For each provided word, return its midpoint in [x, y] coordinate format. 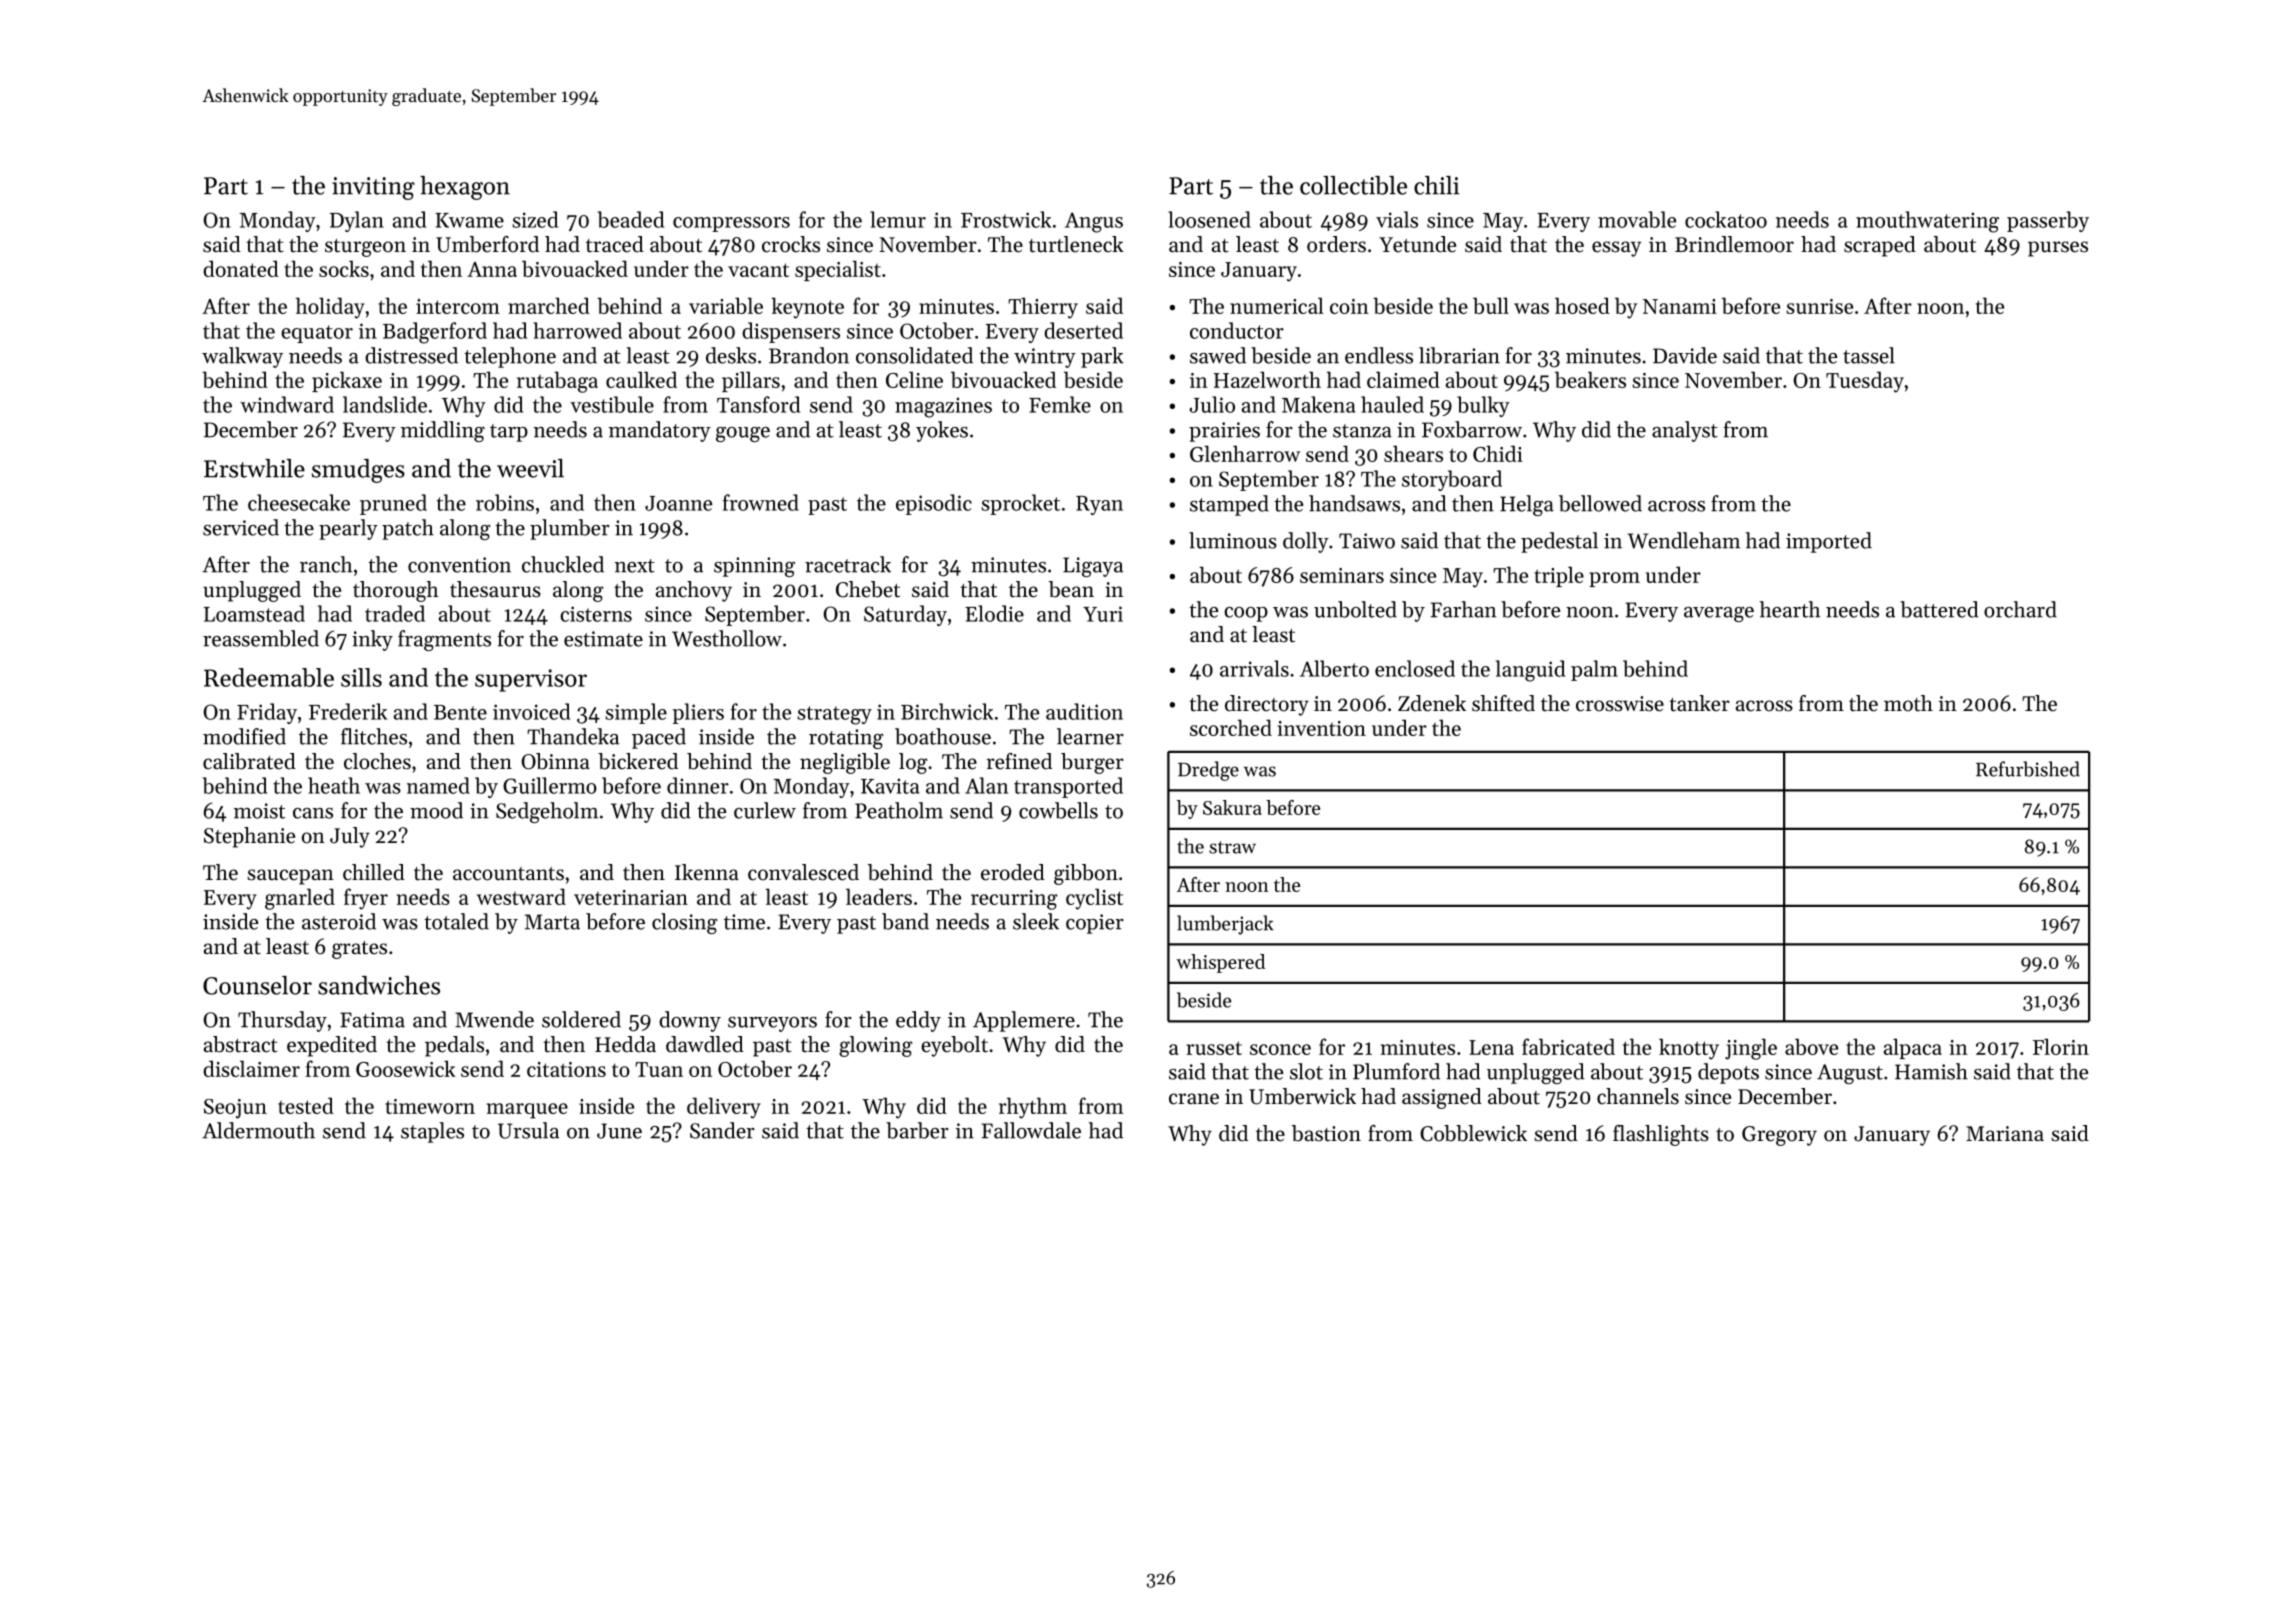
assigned [1442, 1098]
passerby [2048, 221]
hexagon [465, 188]
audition [1084, 711]
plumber [570, 529]
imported [1829, 542]
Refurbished [2028, 769]
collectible [1353, 185]
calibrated [249, 761]
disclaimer [251, 1068]
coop [1246, 614]
